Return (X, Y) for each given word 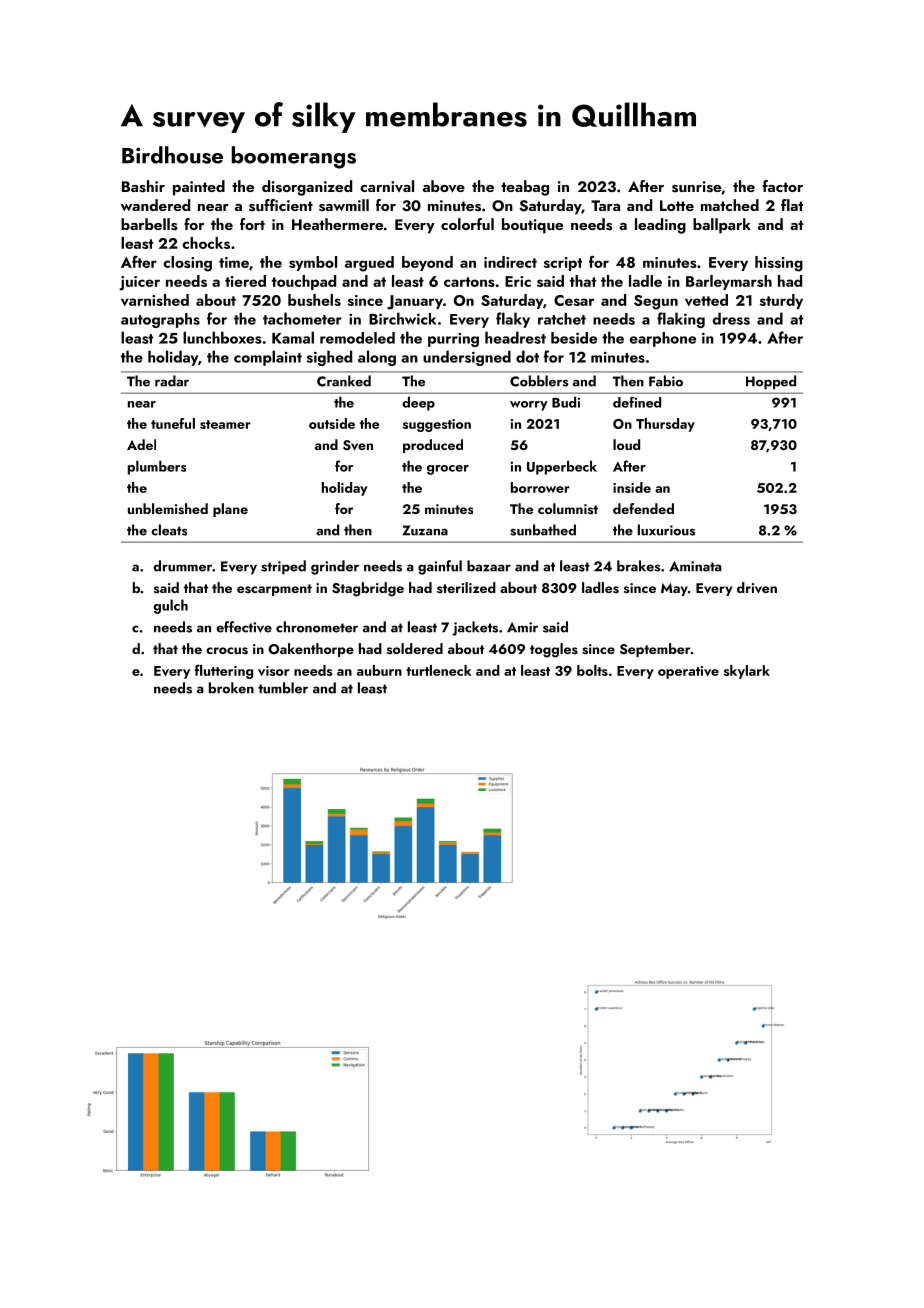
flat (792, 205)
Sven (358, 445)
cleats (169, 530)
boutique (532, 226)
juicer (139, 283)
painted (199, 188)
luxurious (666, 530)
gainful (440, 567)
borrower (540, 487)
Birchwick (402, 318)
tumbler (283, 688)
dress (731, 318)
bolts (592, 670)
